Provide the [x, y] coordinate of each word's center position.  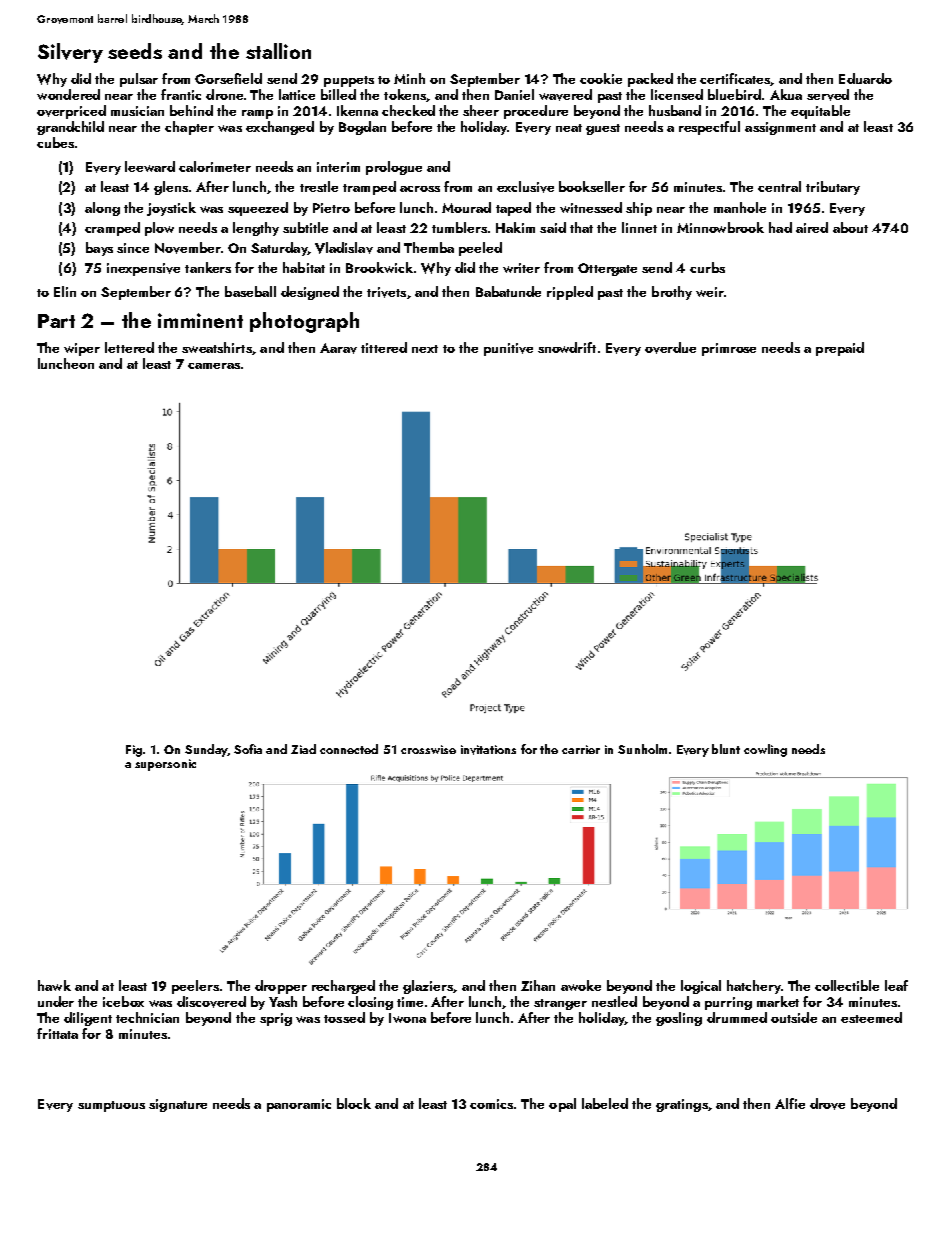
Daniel [514, 94]
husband [675, 110]
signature [178, 1105]
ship [639, 209]
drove [827, 1104]
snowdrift [567, 347]
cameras [214, 366]
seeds [135, 51]
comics [491, 1104]
